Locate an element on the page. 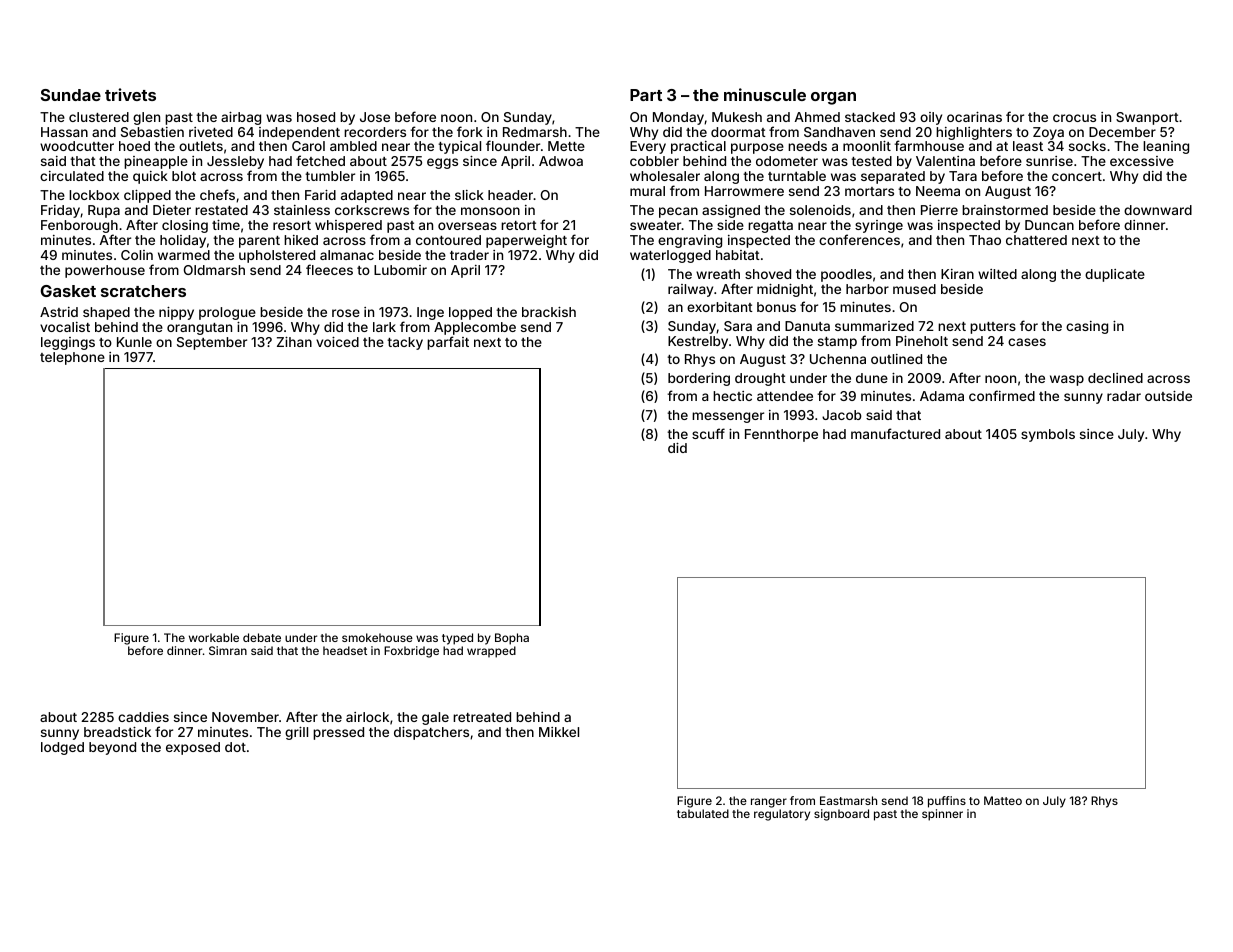 The width and height of the page is (1233, 952). Mukesh is located at coordinates (737, 117).
